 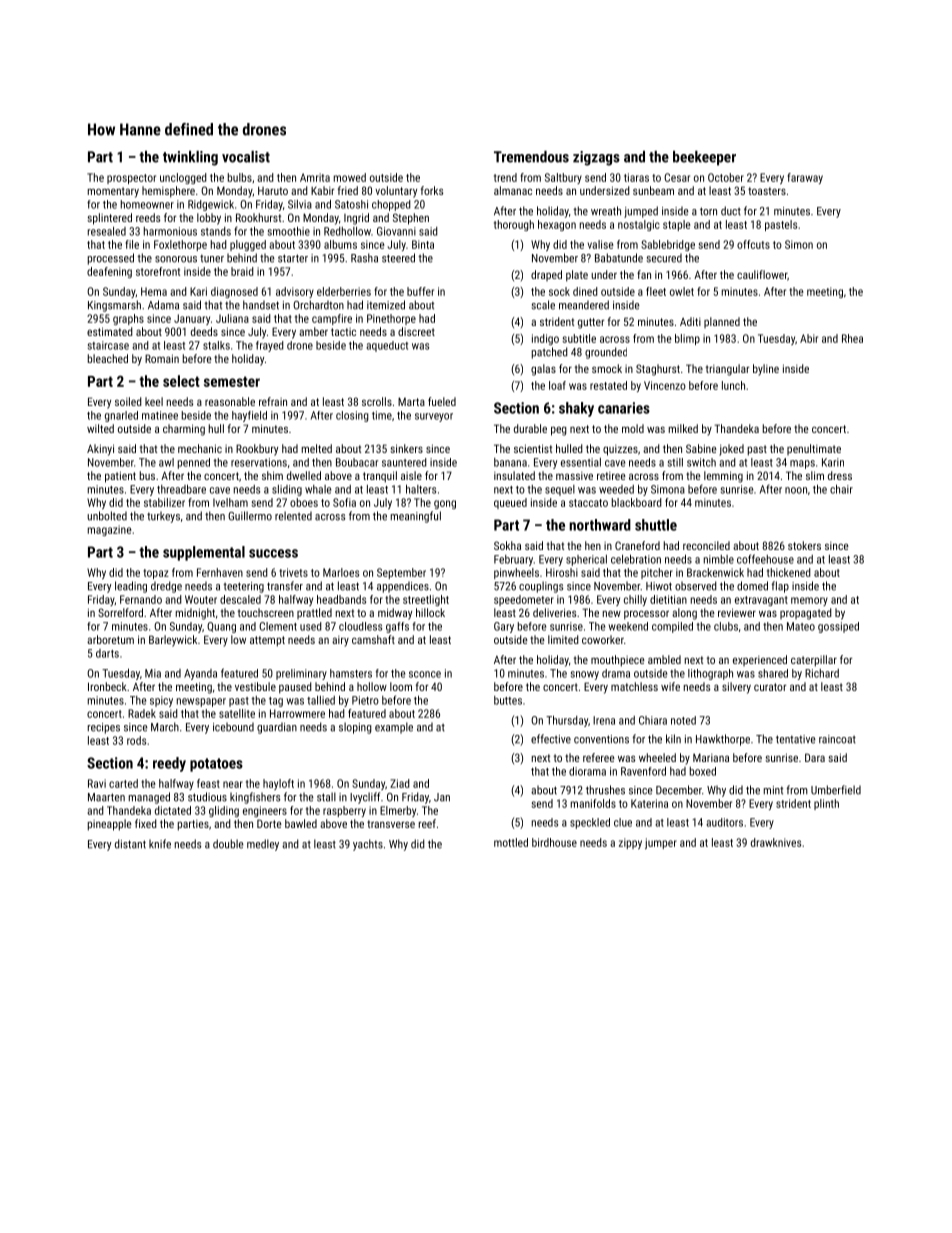 I want to click on raincoat, so click(x=837, y=739).
